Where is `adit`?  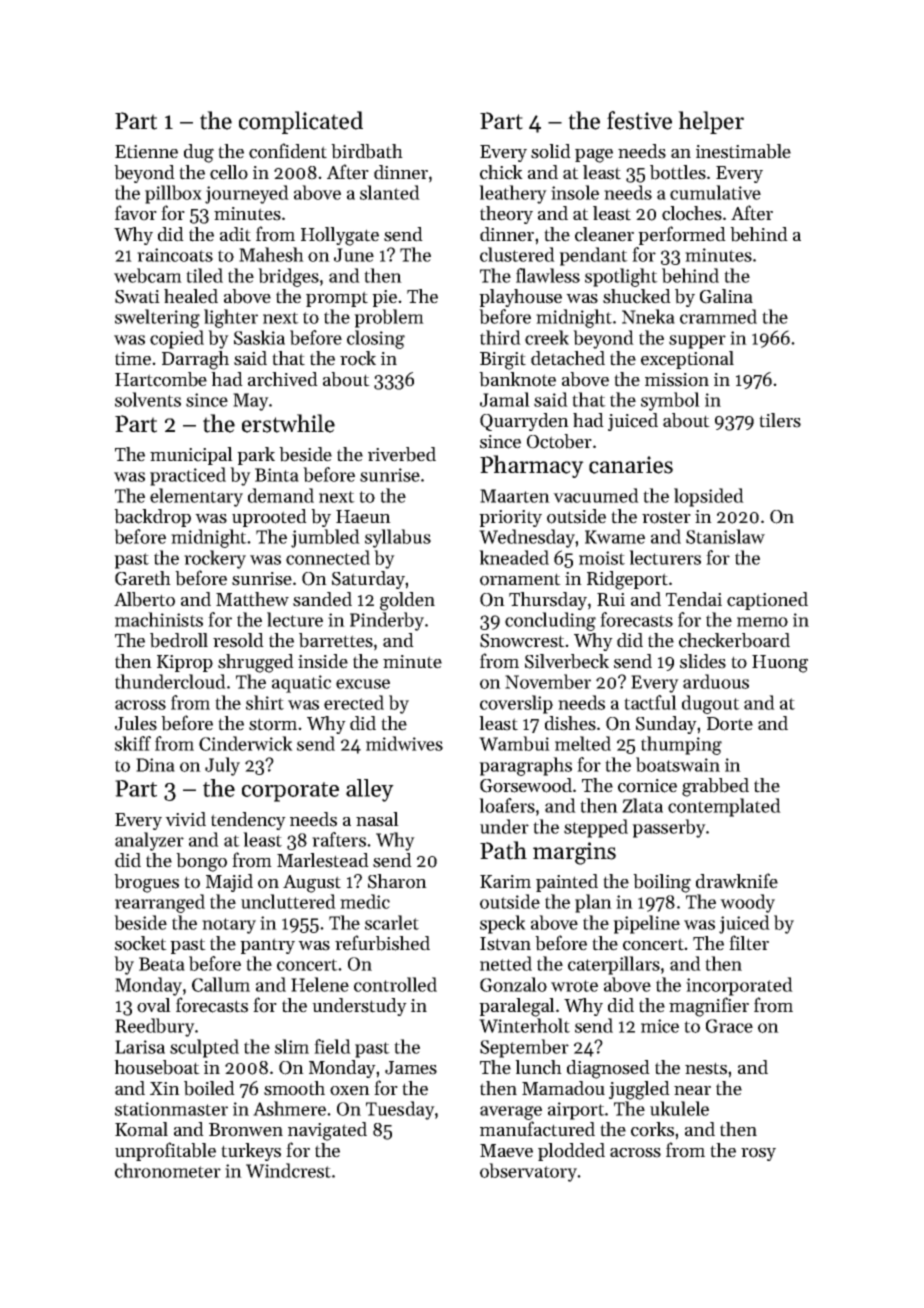 adit is located at coordinates (235, 234).
